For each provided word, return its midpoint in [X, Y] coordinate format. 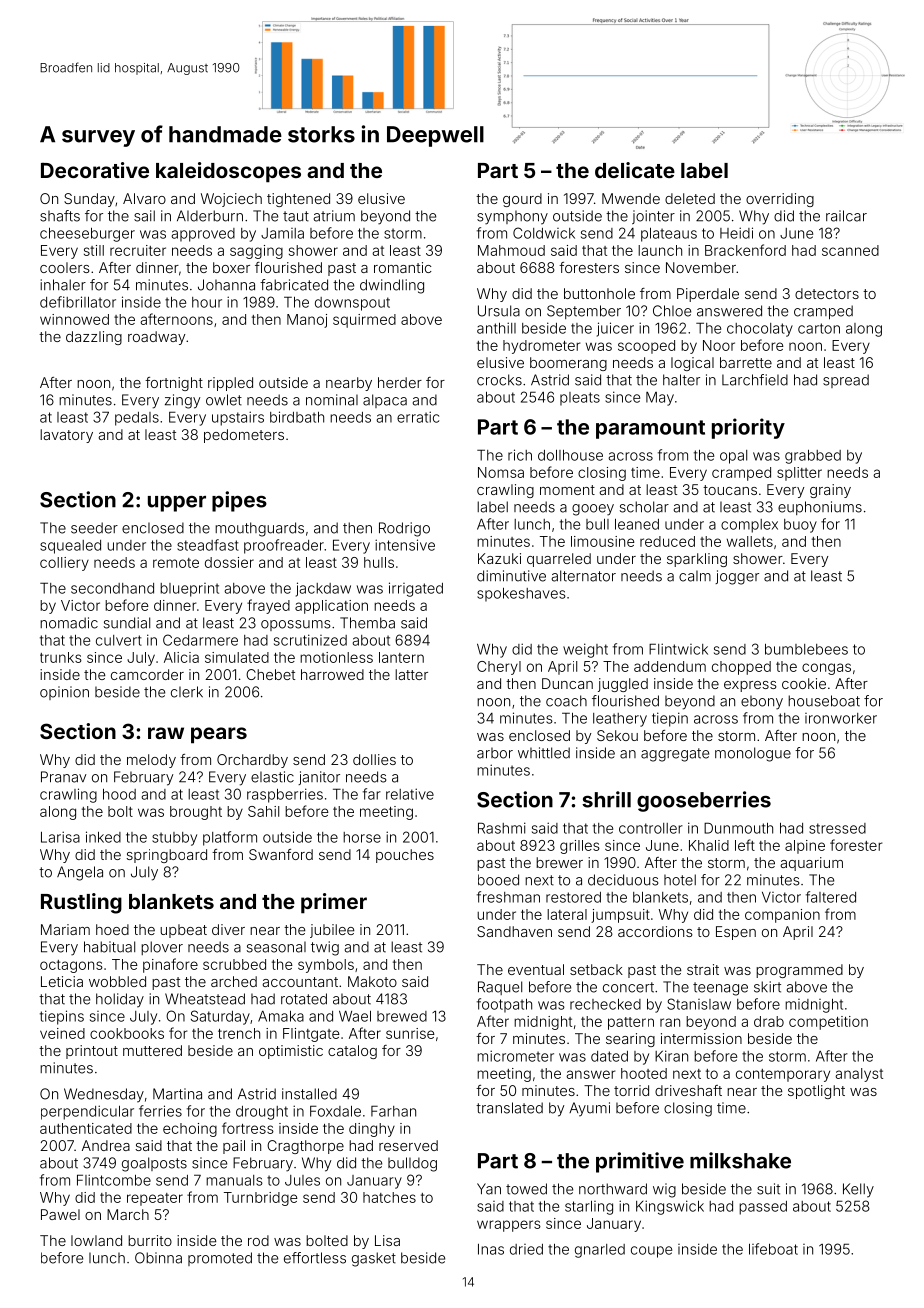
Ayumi [589, 1109]
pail [234, 1147]
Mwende [631, 198]
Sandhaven [514, 931]
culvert [119, 640]
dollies [374, 759]
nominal [332, 400]
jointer [653, 217]
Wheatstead [205, 999]
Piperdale [708, 295]
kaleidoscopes [228, 172]
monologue [753, 754]
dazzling [94, 338]
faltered [831, 897]
